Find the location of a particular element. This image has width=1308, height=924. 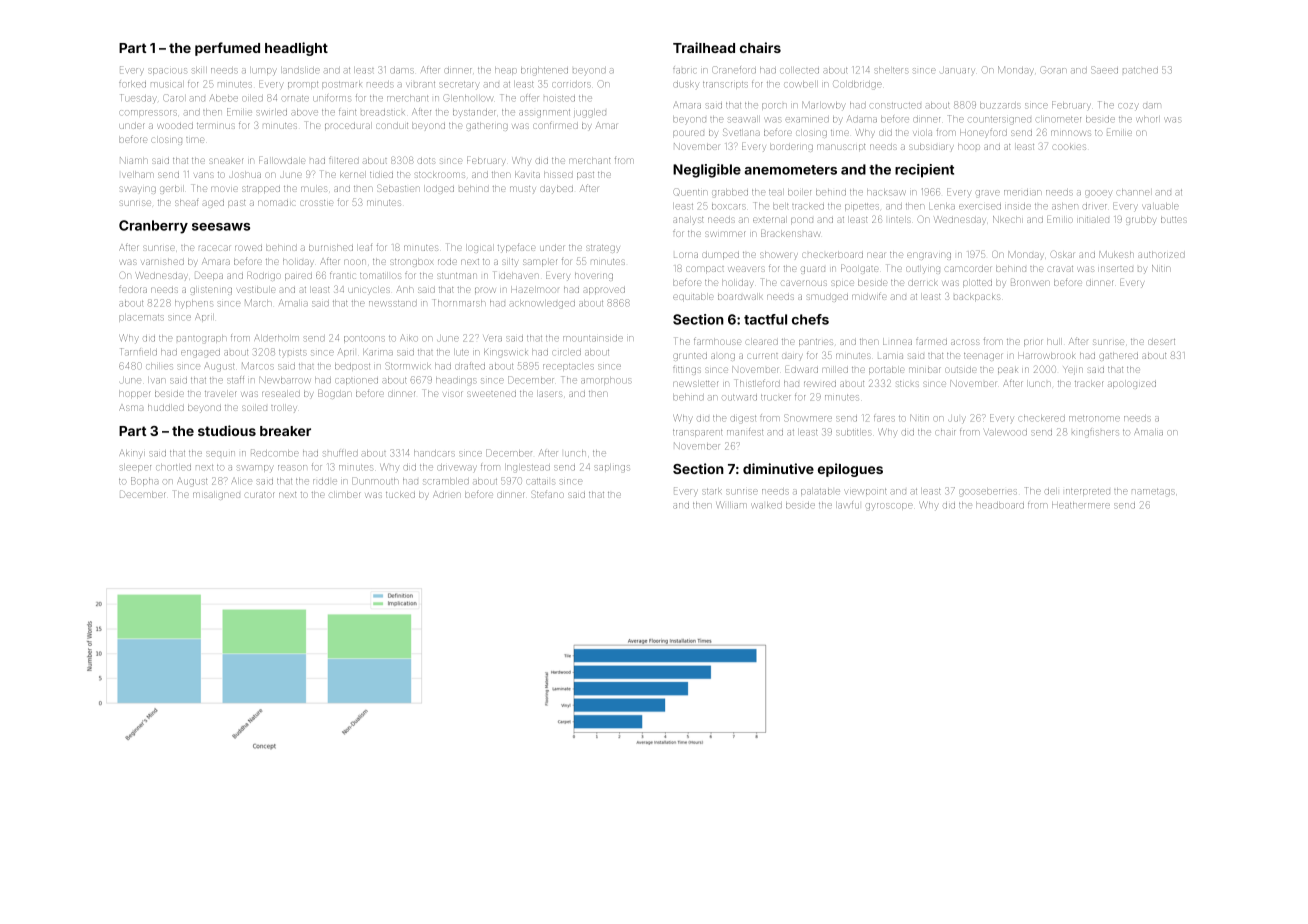

engraving is located at coordinates (929, 256).
